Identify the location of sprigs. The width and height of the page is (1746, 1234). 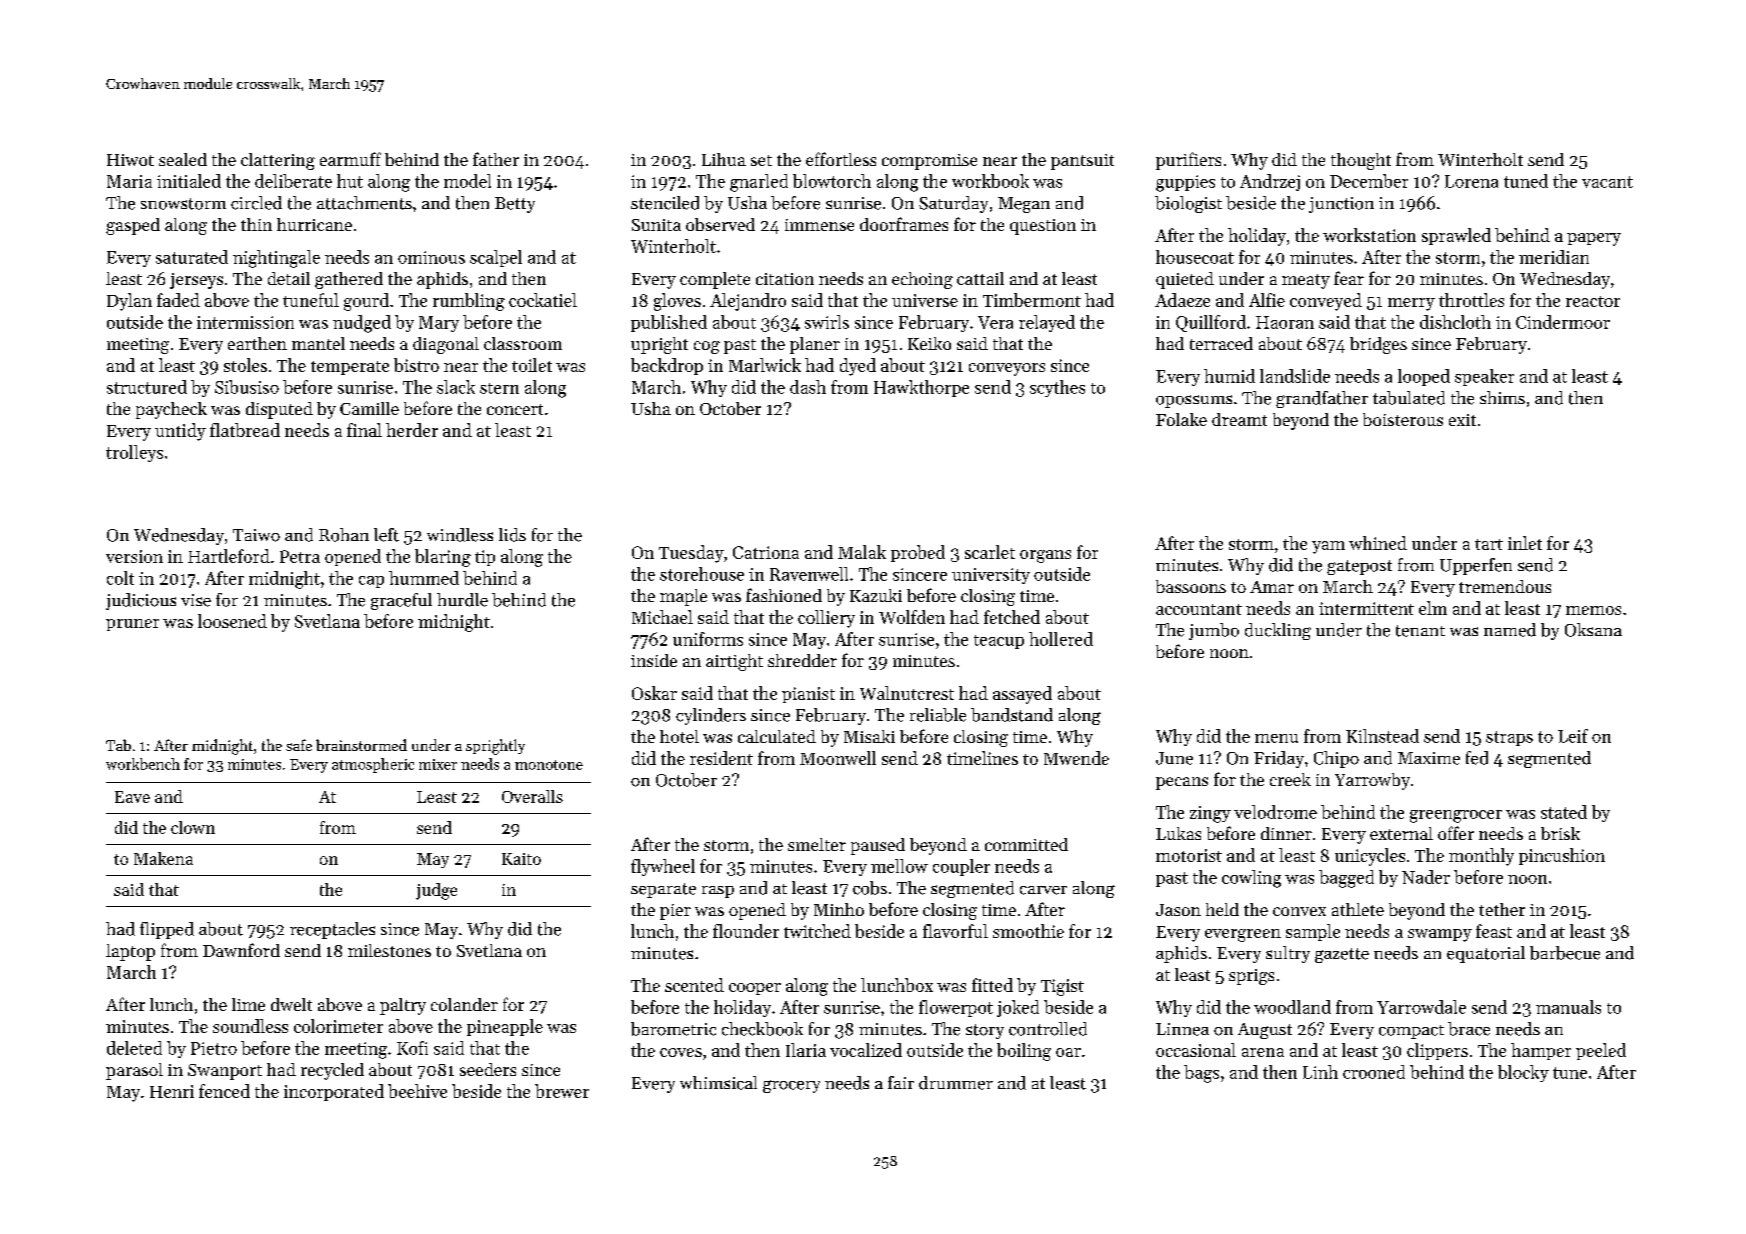
(1251, 977).
